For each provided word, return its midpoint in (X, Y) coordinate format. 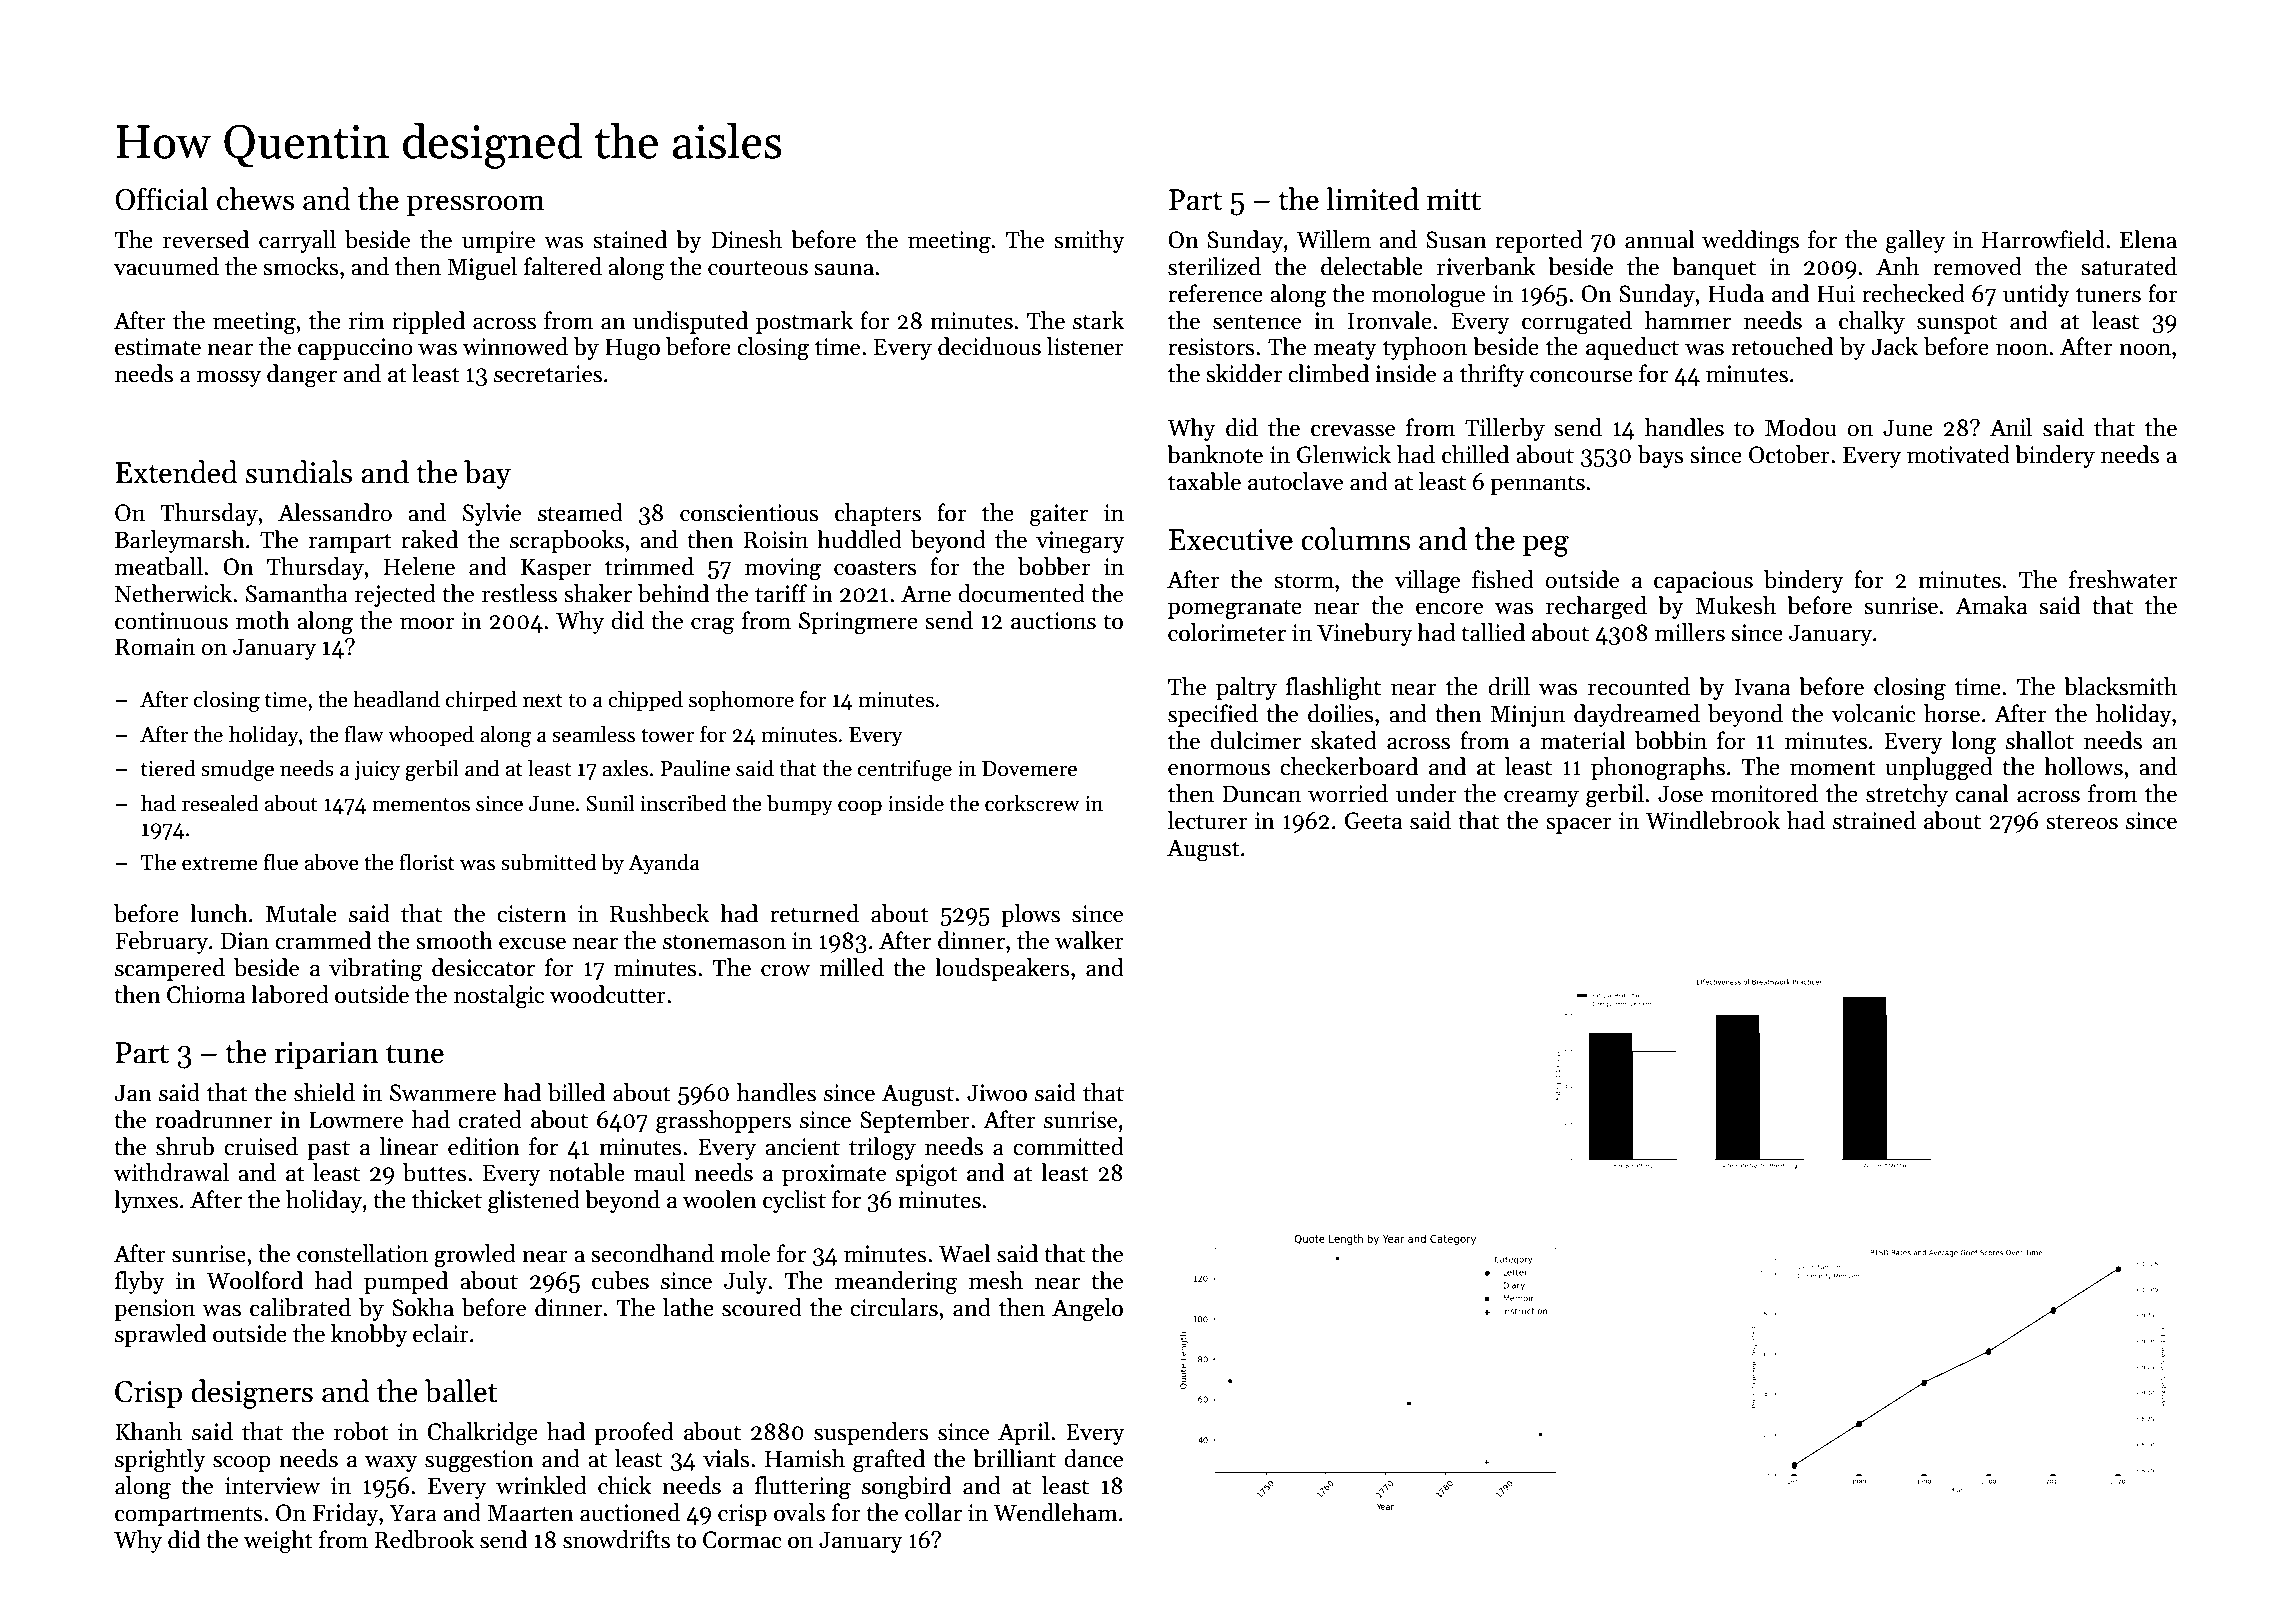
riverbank (1486, 266)
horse (1952, 713)
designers (252, 1394)
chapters (878, 514)
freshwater (2123, 579)
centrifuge (905, 770)
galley (1915, 242)
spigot (927, 1175)
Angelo (1087, 1310)
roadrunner (213, 1119)
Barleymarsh (180, 541)
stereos (2082, 822)
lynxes (146, 1201)
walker (1089, 940)
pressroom (476, 205)
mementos (421, 805)
